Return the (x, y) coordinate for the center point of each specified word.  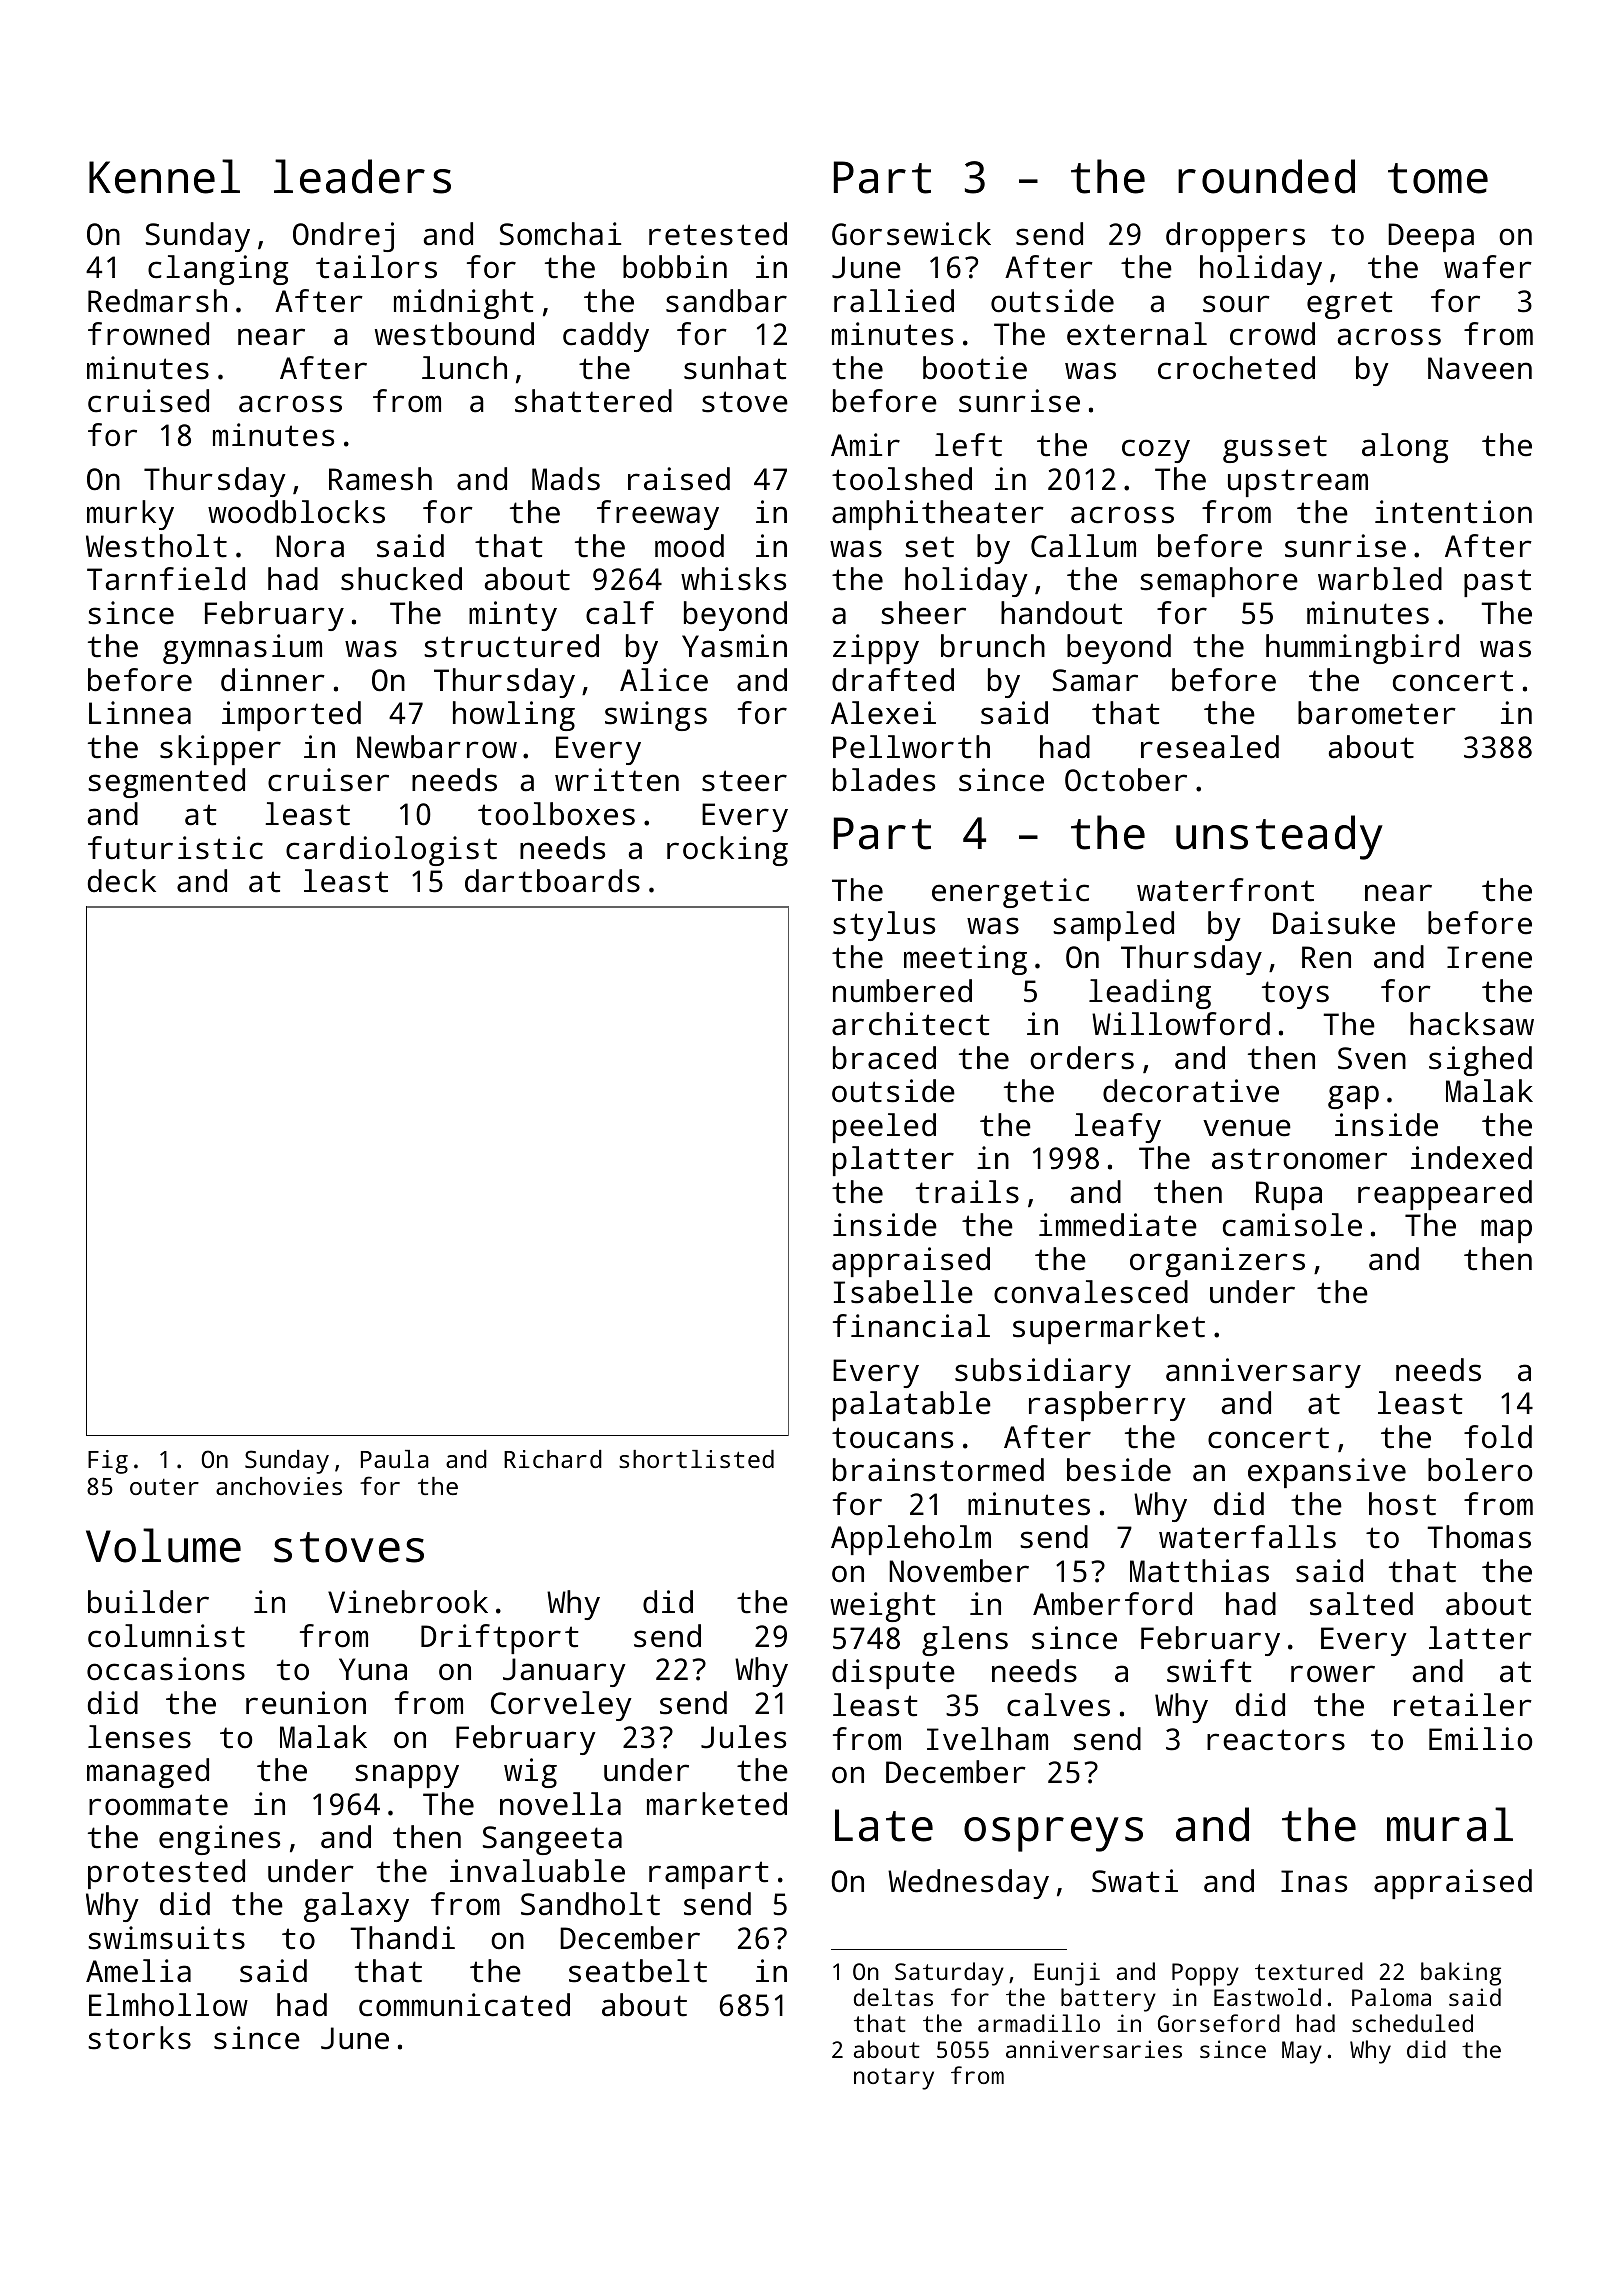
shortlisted (696, 1459)
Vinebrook (408, 1602)
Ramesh (380, 479)
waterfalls (1247, 1537)
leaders (362, 176)
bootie (975, 368)
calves (1058, 1705)
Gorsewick (911, 234)
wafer (1488, 267)
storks (139, 2038)
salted (1361, 1604)
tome (1438, 178)
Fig (108, 1462)
